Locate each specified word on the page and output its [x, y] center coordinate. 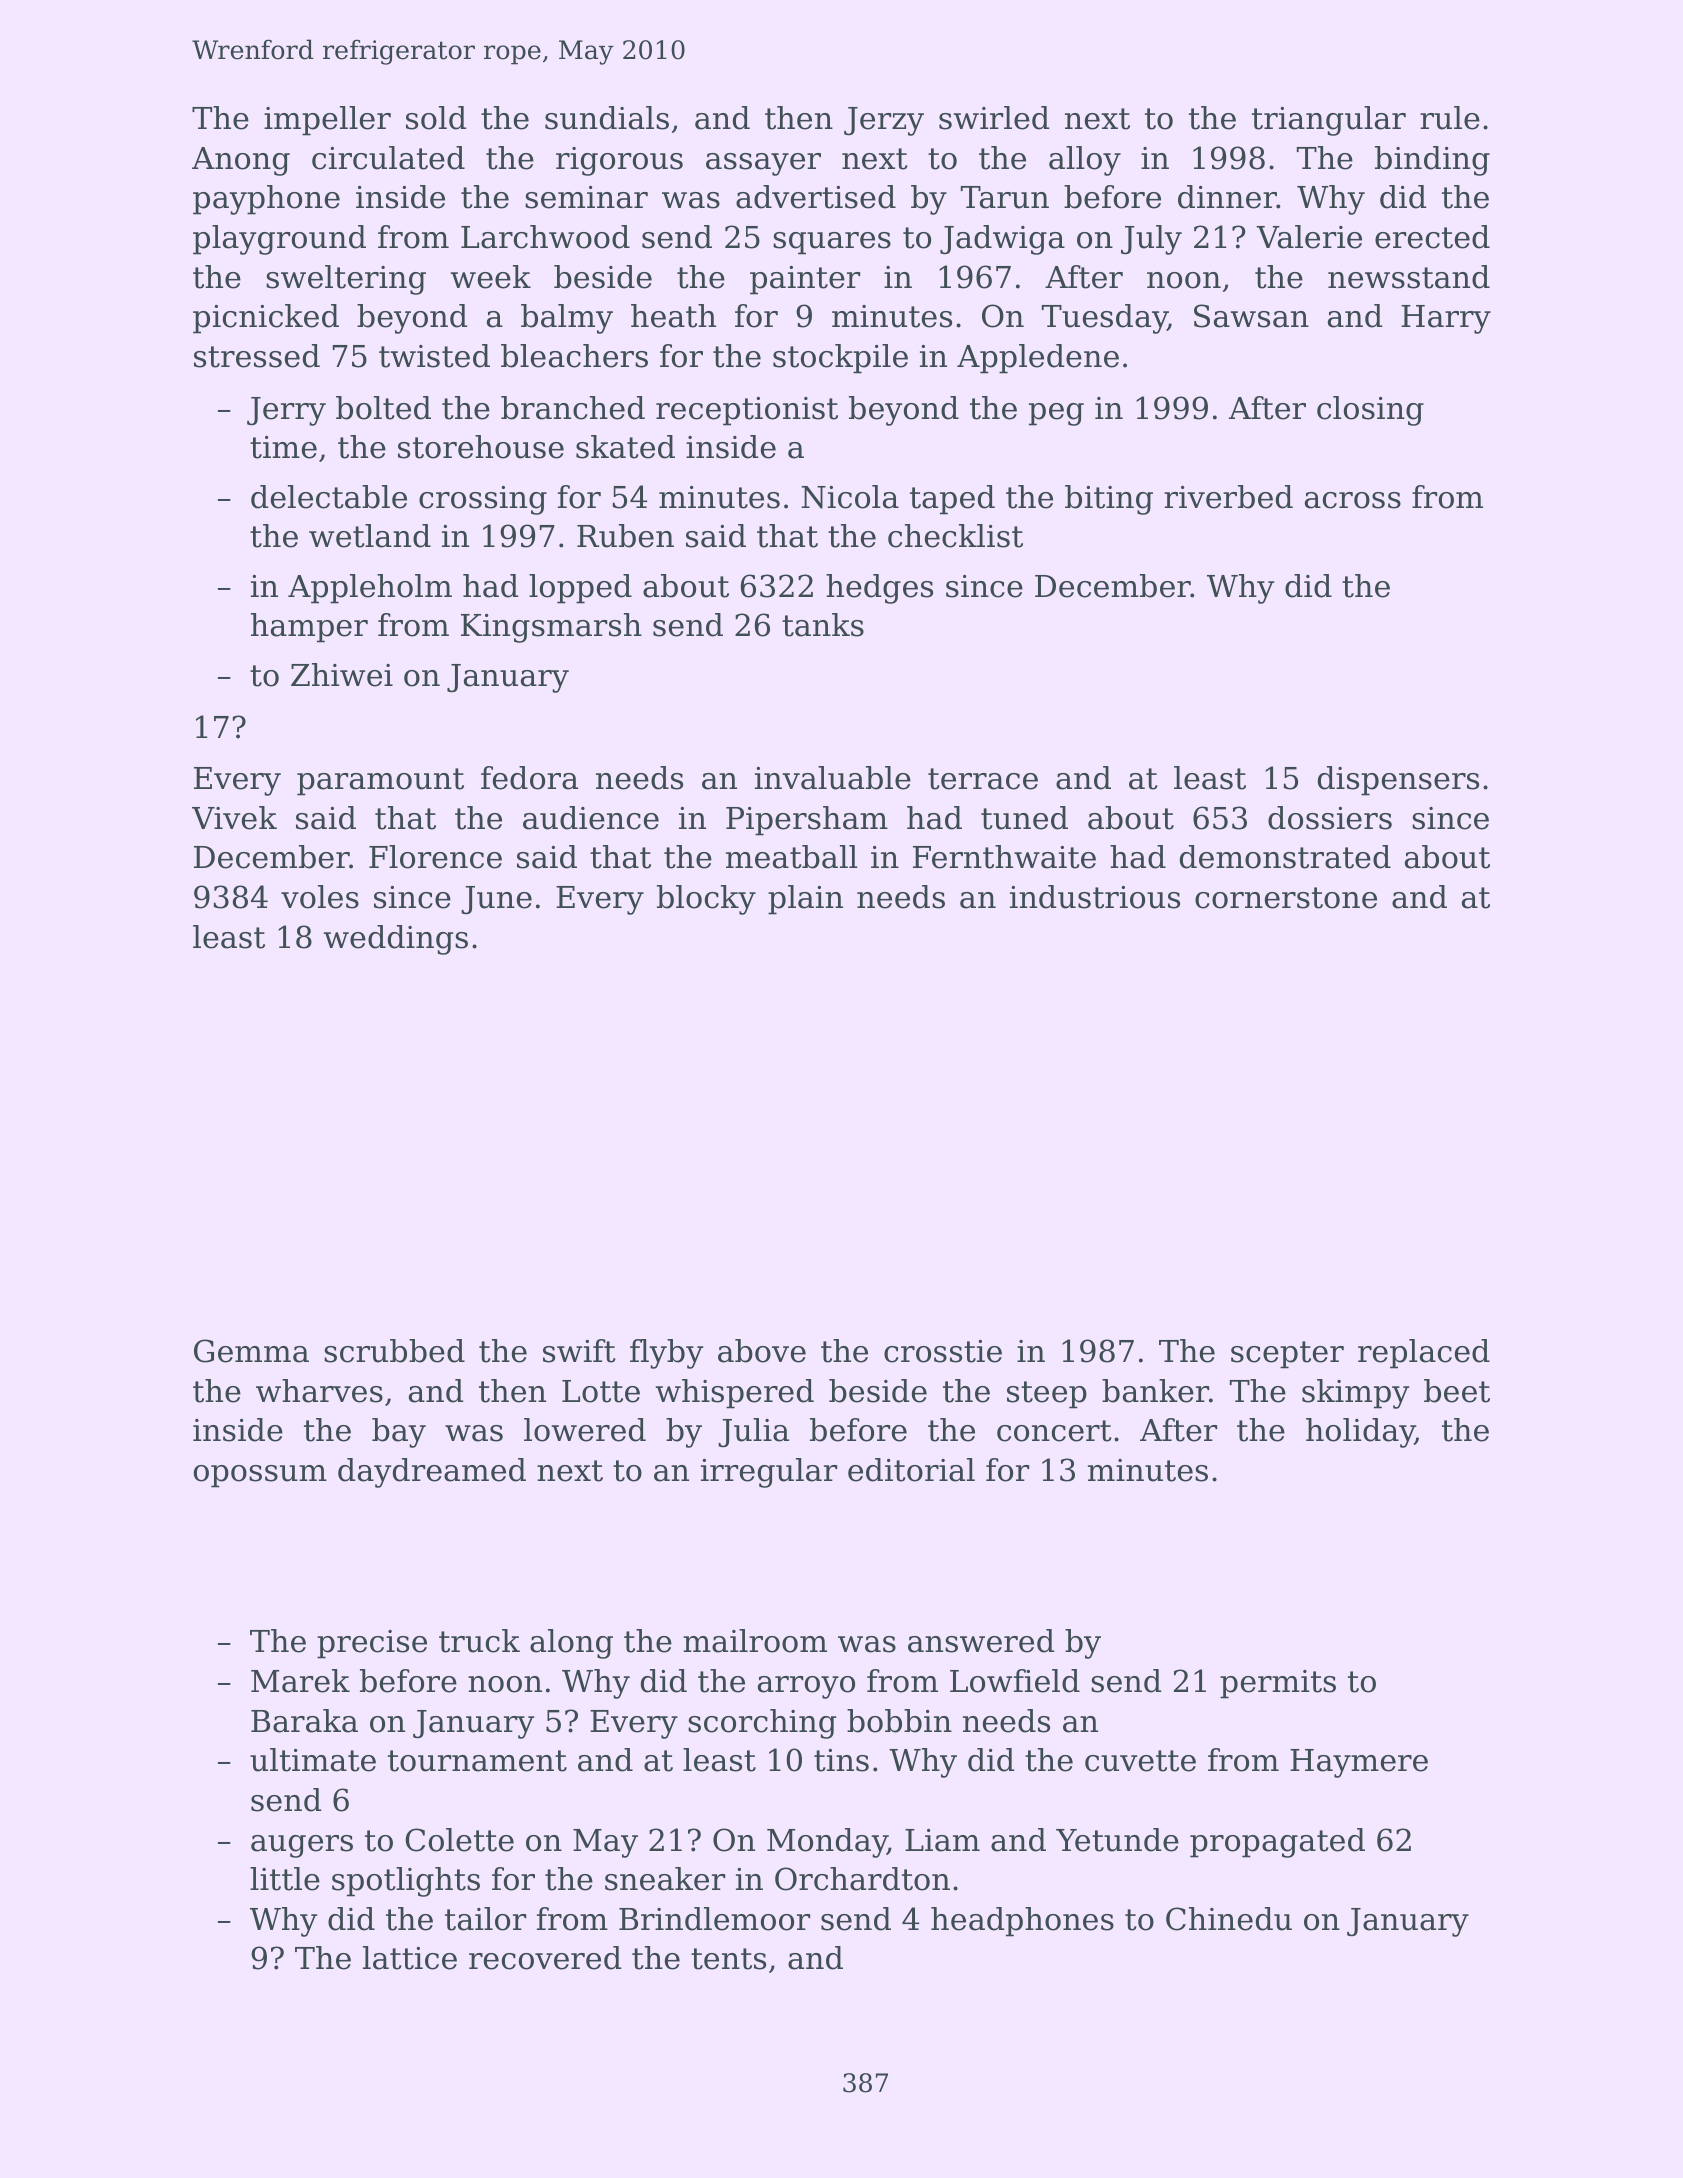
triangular [1329, 121]
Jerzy [884, 121]
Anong [241, 161]
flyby [666, 1354]
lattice [410, 1958]
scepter [1287, 1355]
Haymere [1359, 1763]
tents [728, 1959]
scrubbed [394, 1351]
